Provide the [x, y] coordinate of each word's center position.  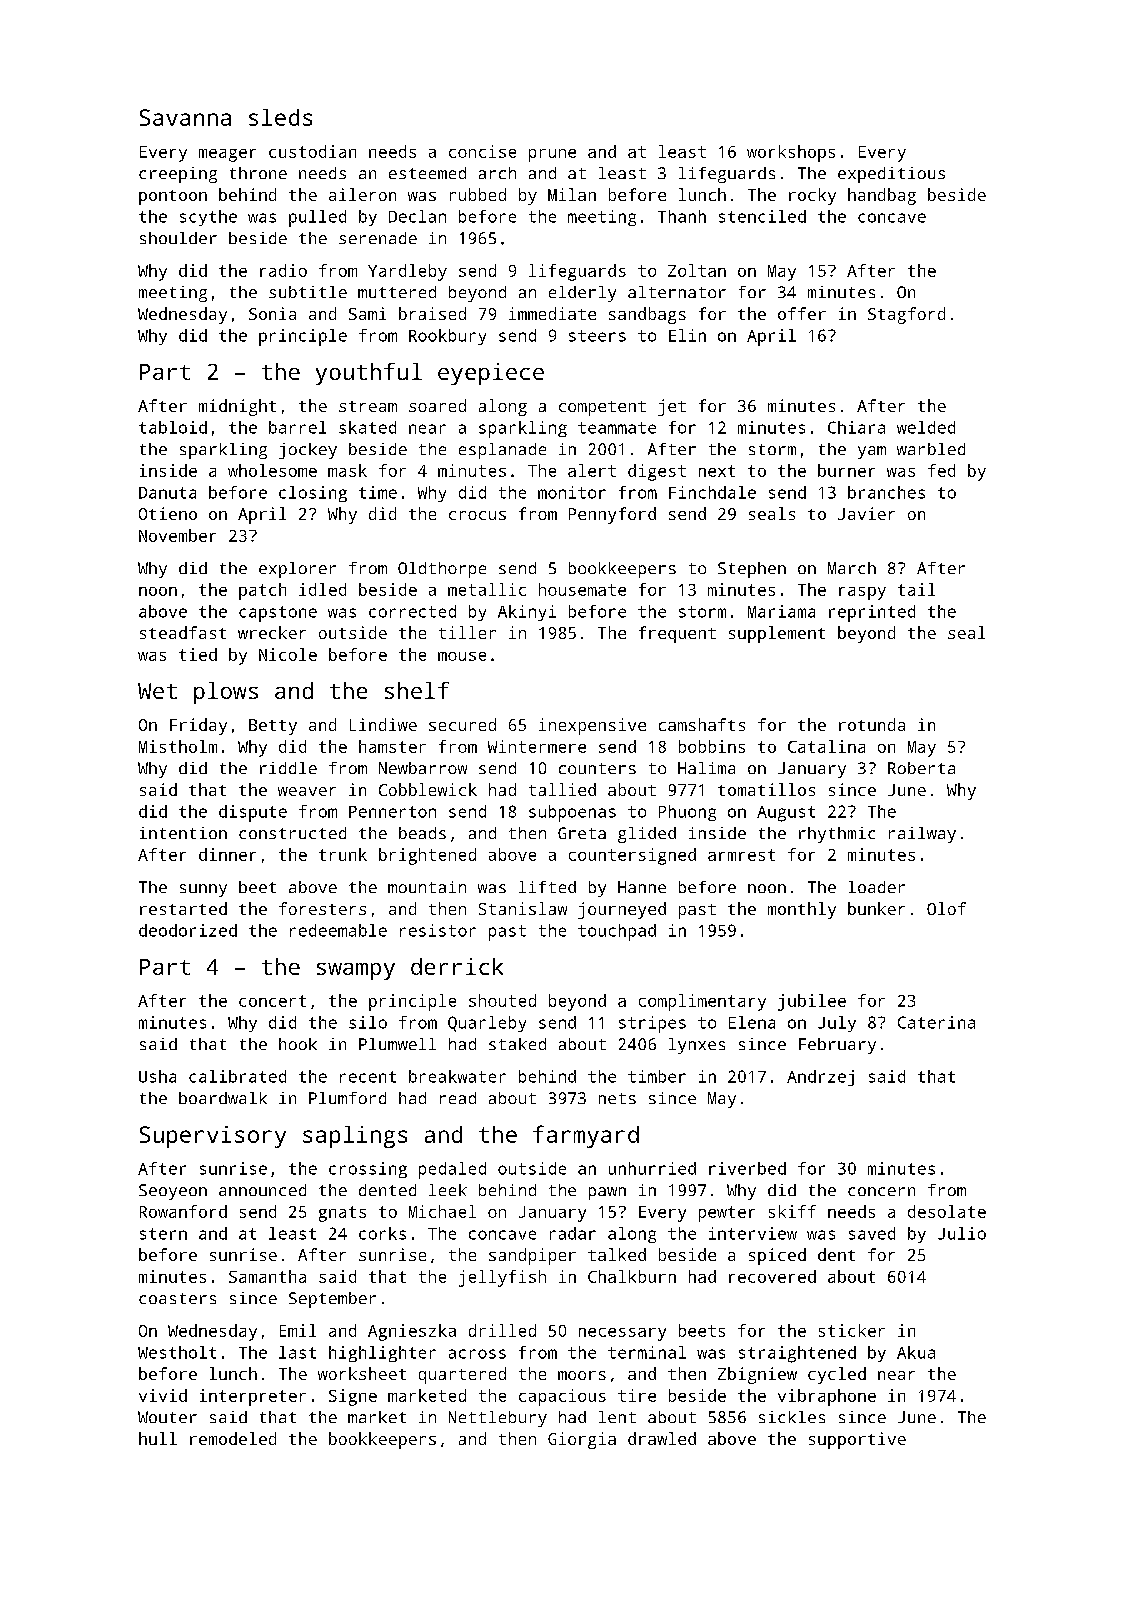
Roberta [921, 768]
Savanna [185, 117]
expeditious [891, 175]
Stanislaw [523, 908]
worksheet [362, 1373]
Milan [572, 194]
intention [183, 833]
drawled [662, 1438]
